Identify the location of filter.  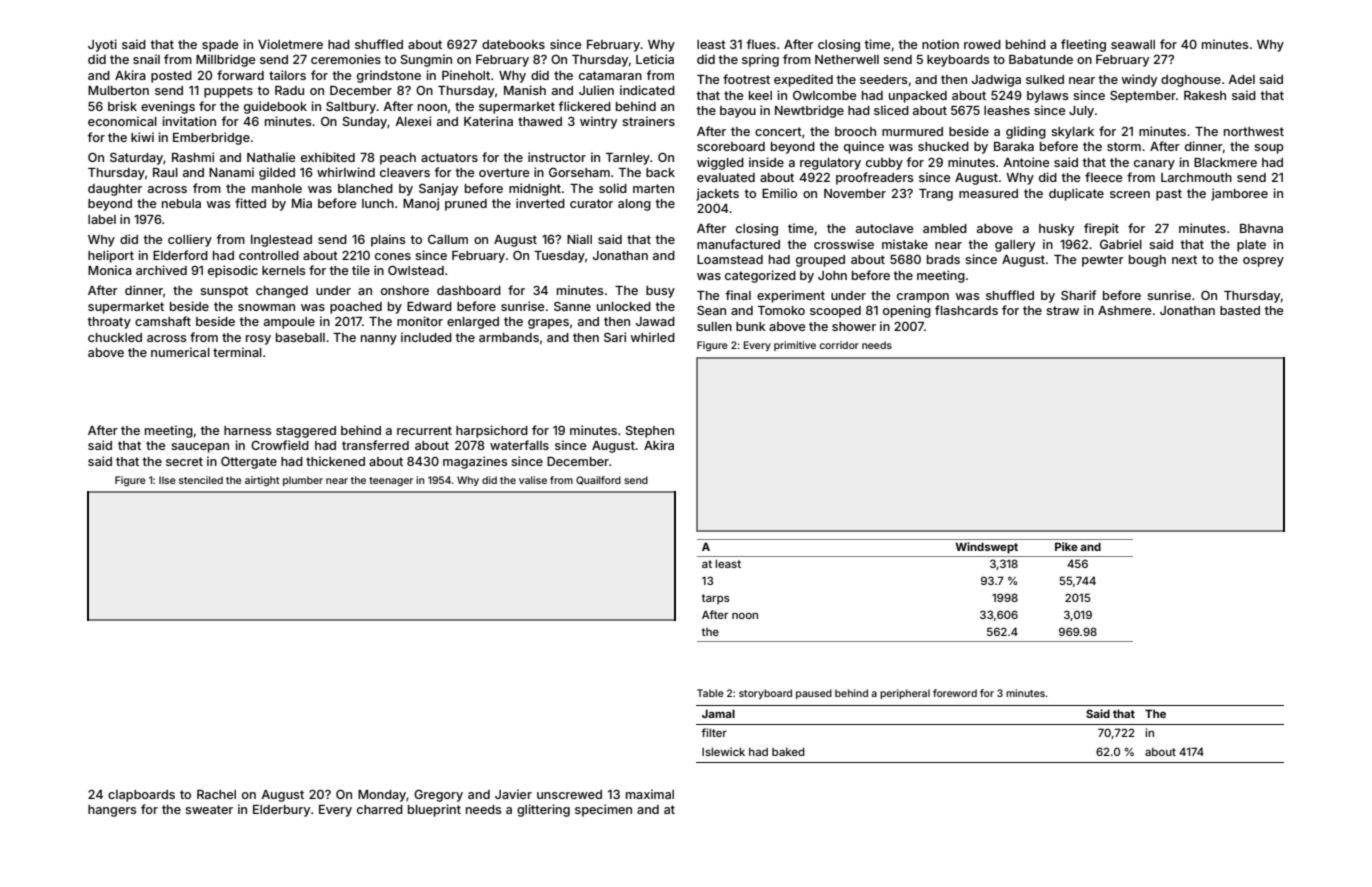
(714, 732).
